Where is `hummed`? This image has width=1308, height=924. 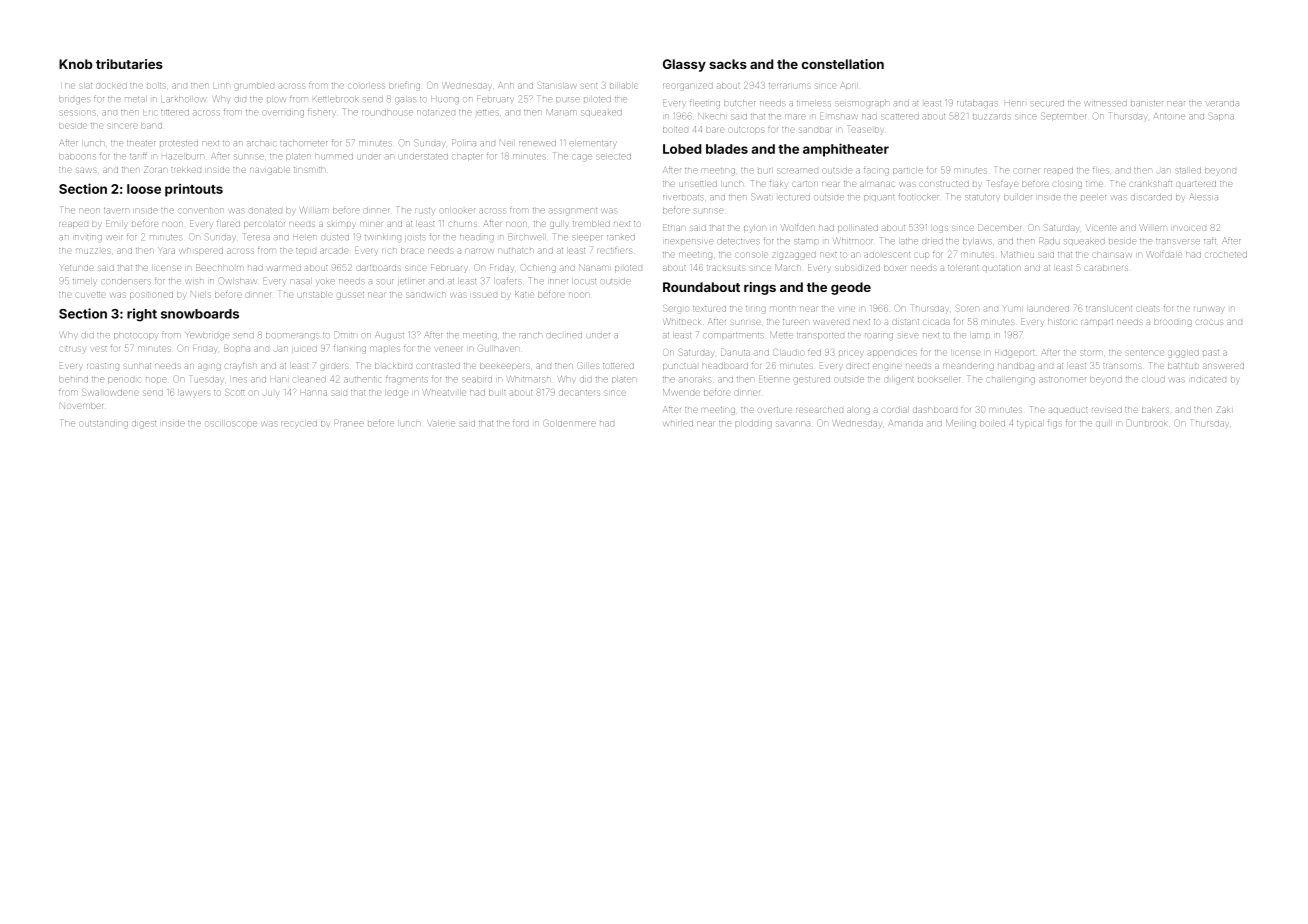
hummed is located at coordinates (334, 156).
